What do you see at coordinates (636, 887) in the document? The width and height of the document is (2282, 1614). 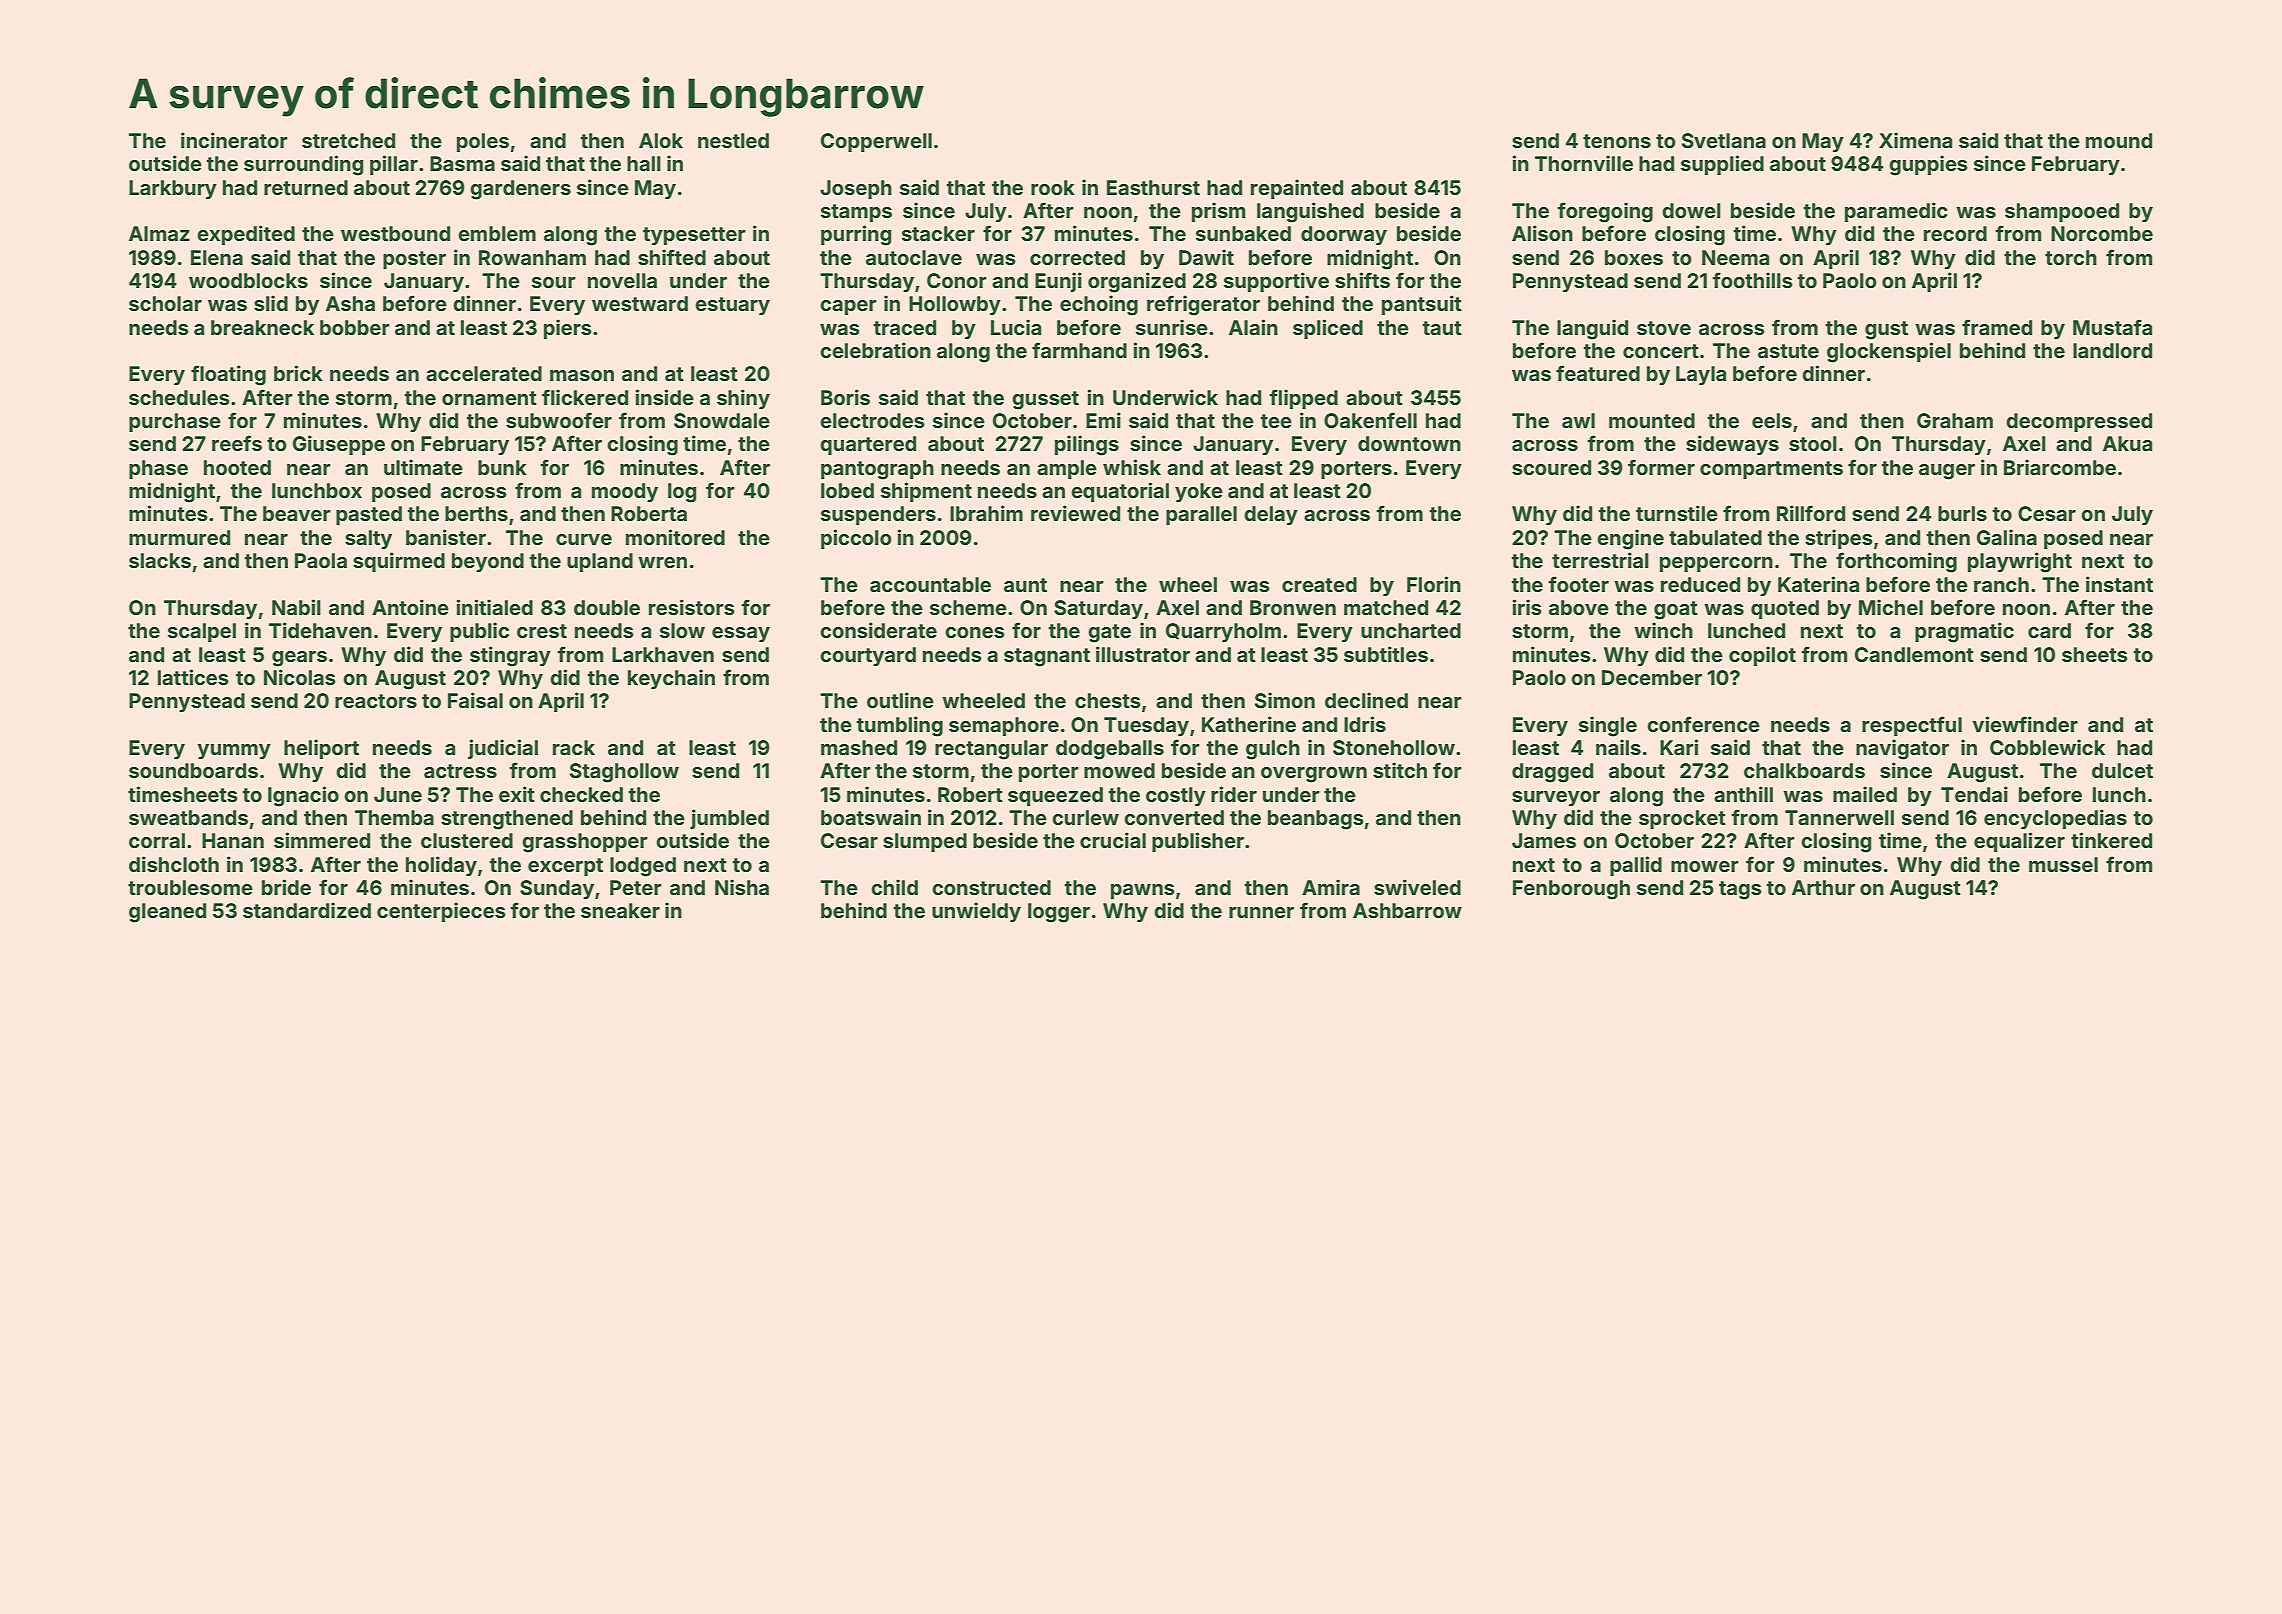 I see `Peter` at bounding box center [636, 887].
